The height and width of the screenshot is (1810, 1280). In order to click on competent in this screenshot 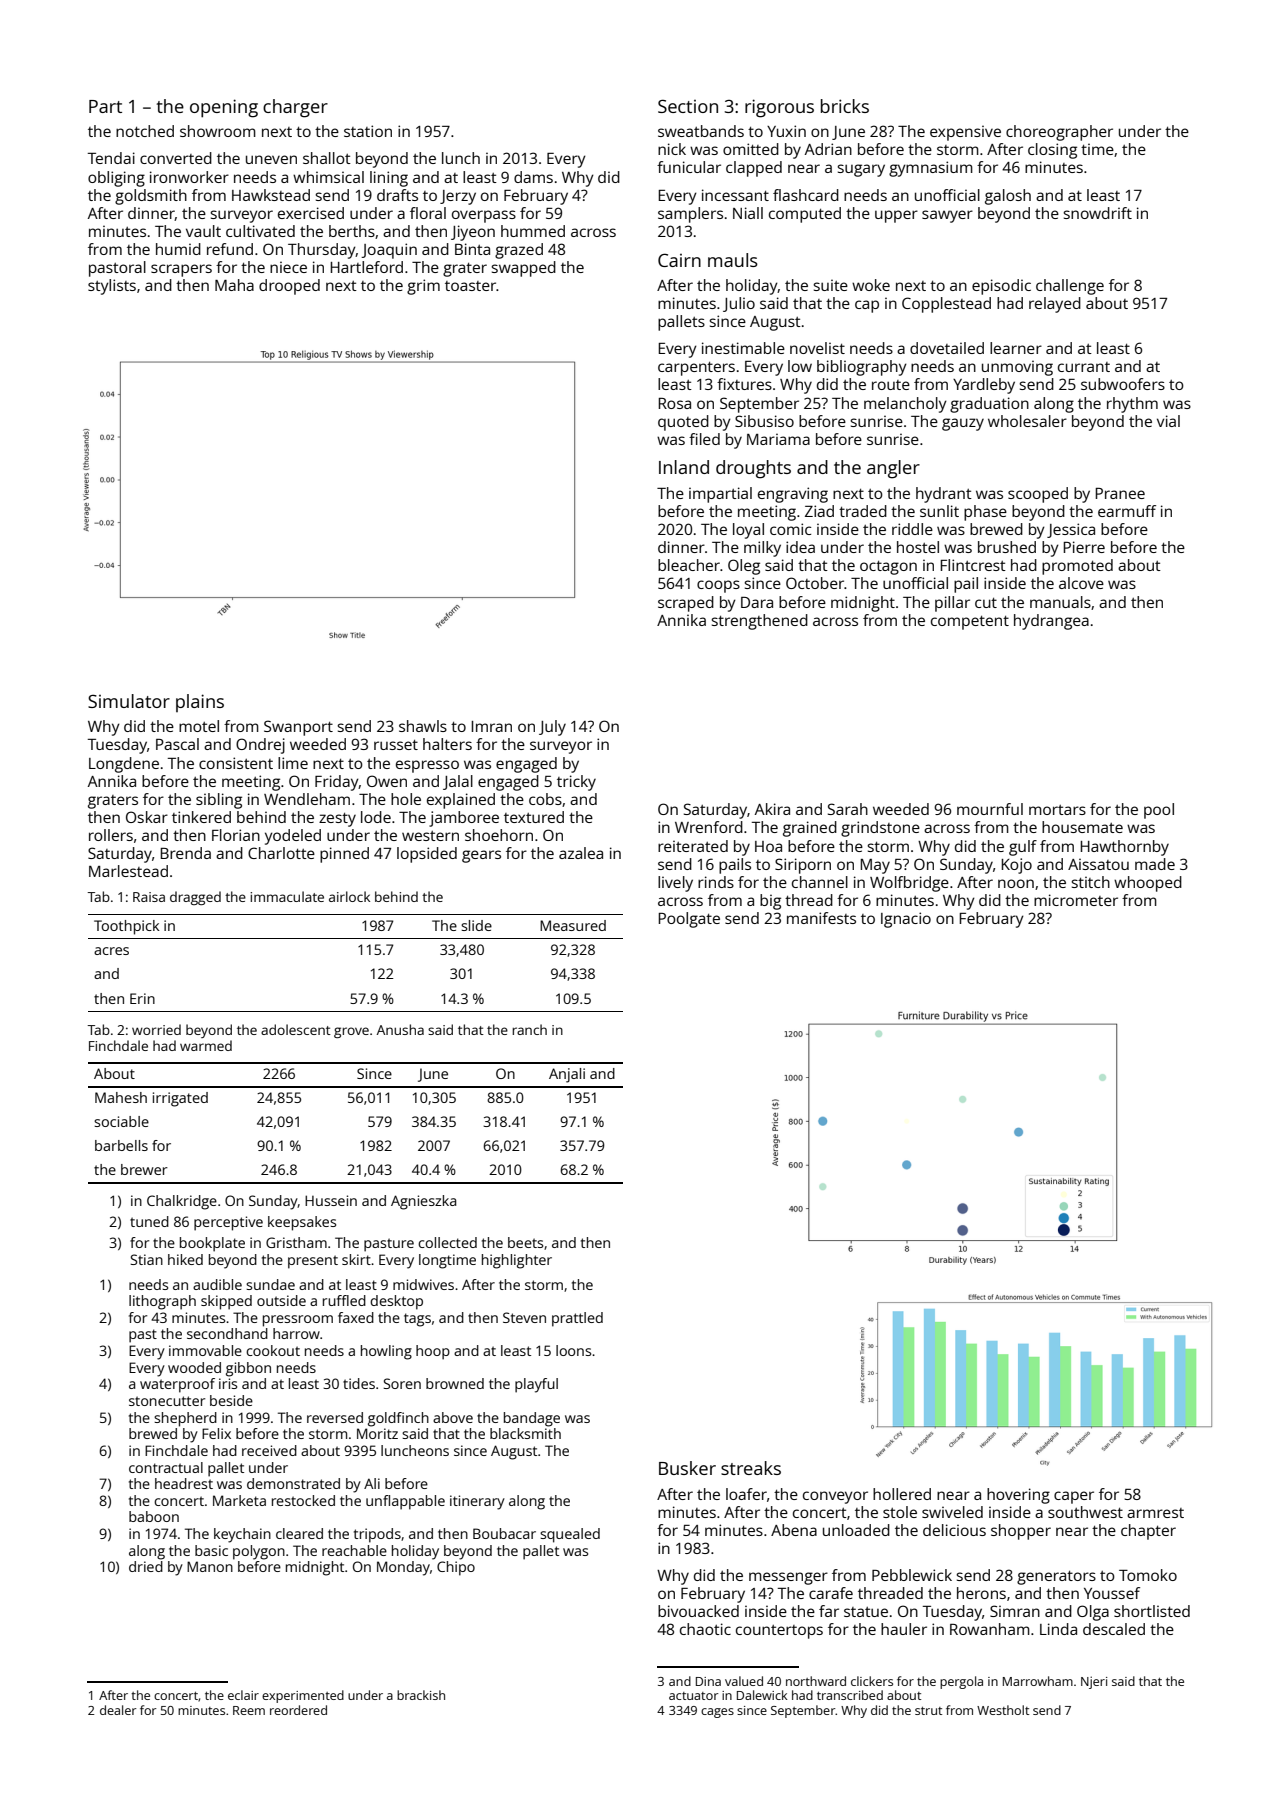, I will do `click(970, 623)`.
